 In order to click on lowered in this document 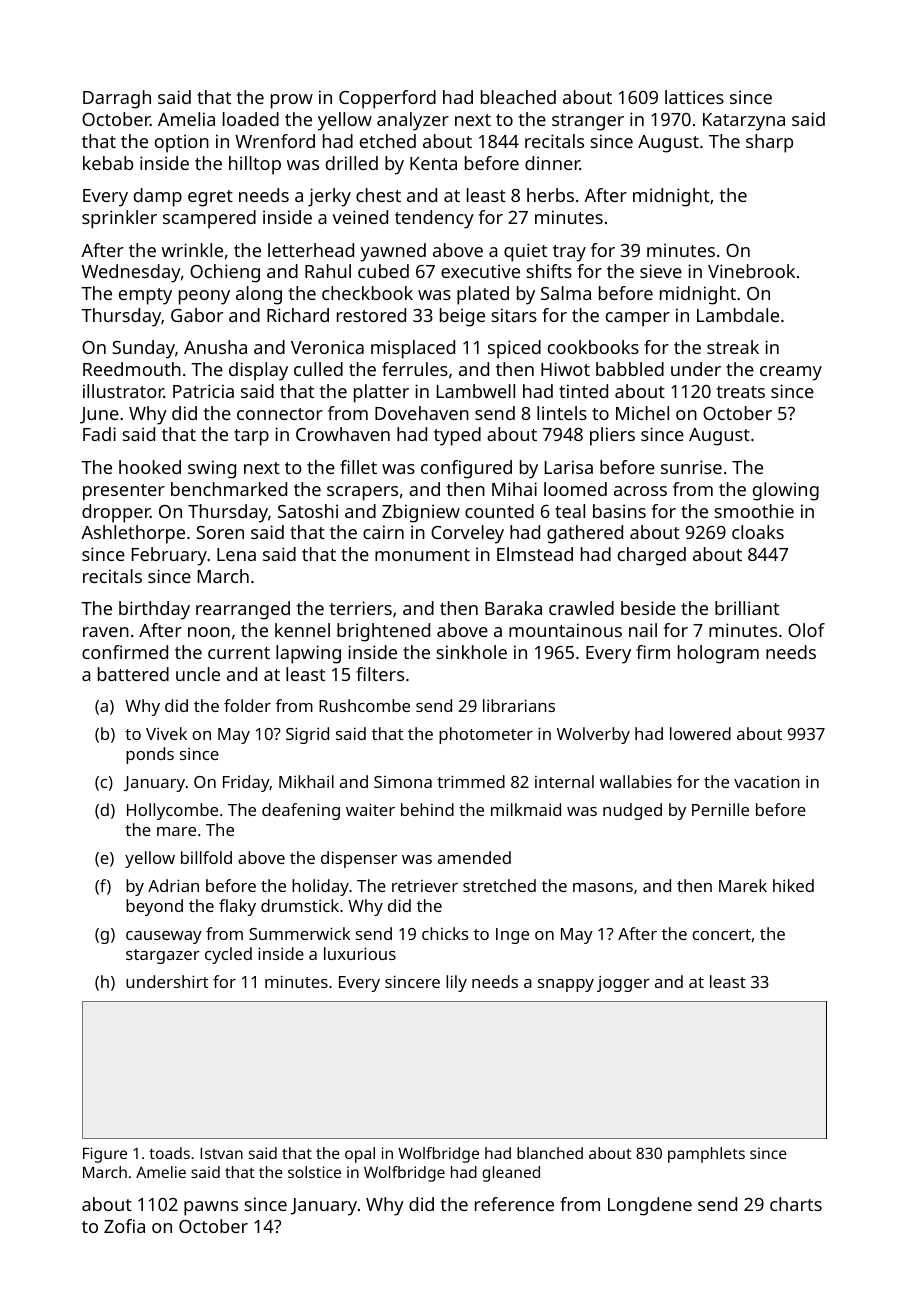, I will do `click(700, 733)`.
